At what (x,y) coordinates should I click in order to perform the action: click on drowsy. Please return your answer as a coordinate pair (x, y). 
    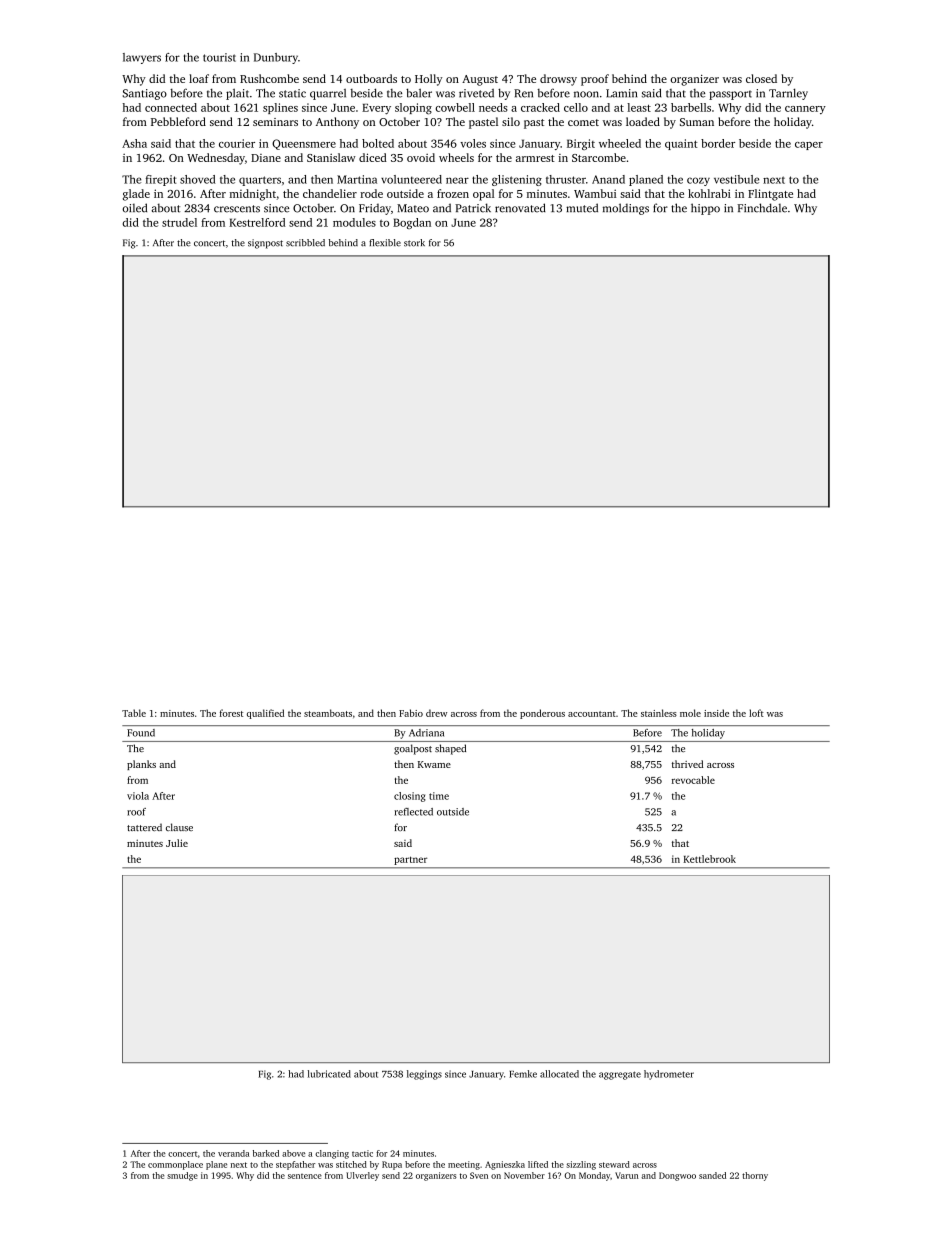
    Looking at the image, I should click on (558, 80).
